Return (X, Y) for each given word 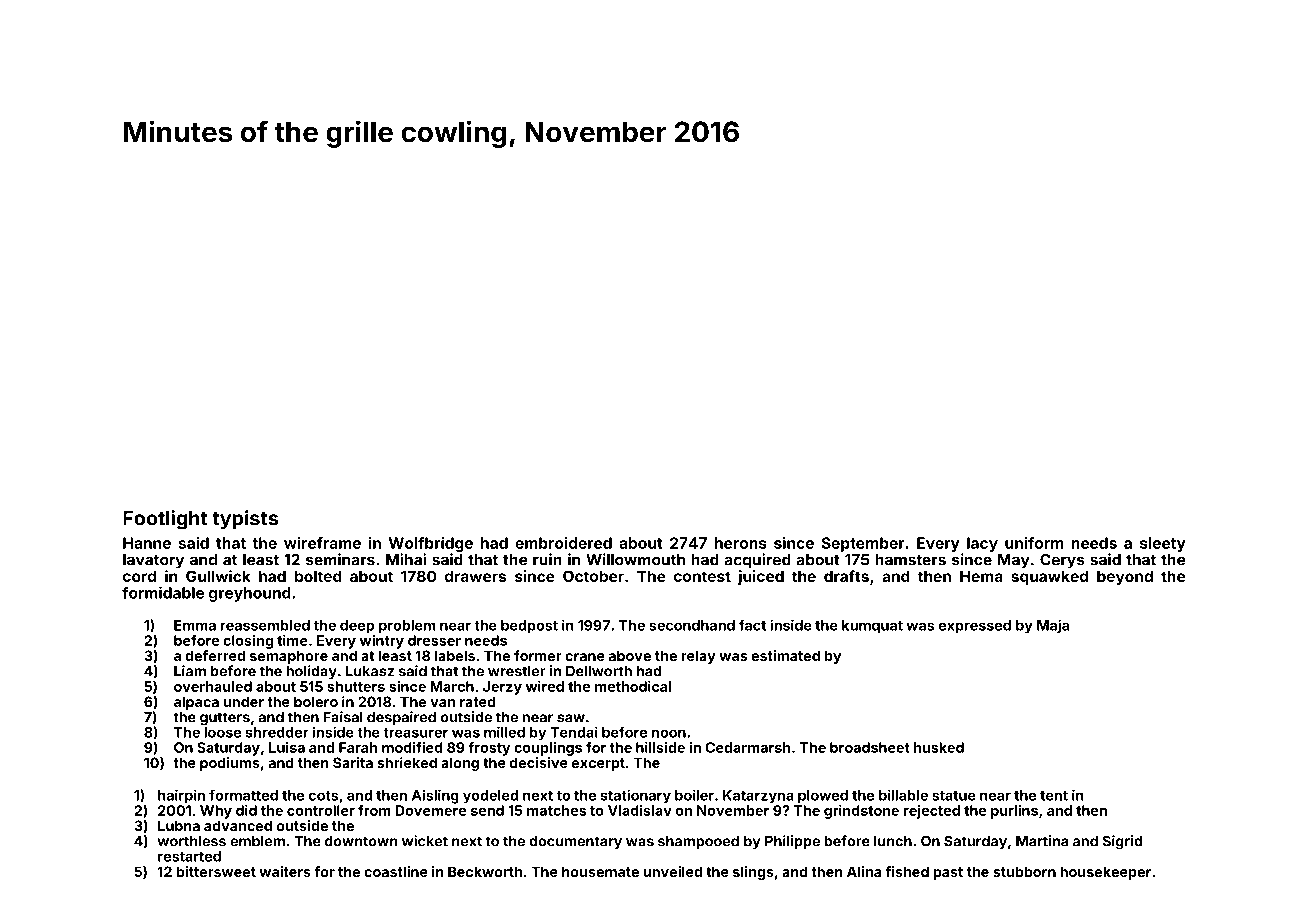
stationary (635, 796)
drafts (846, 576)
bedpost (529, 627)
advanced (238, 825)
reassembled (265, 625)
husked (939, 747)
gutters (225, 719)
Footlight (165, 520)
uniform (1034, 543)
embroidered (563, 543)
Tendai (574, 732)
